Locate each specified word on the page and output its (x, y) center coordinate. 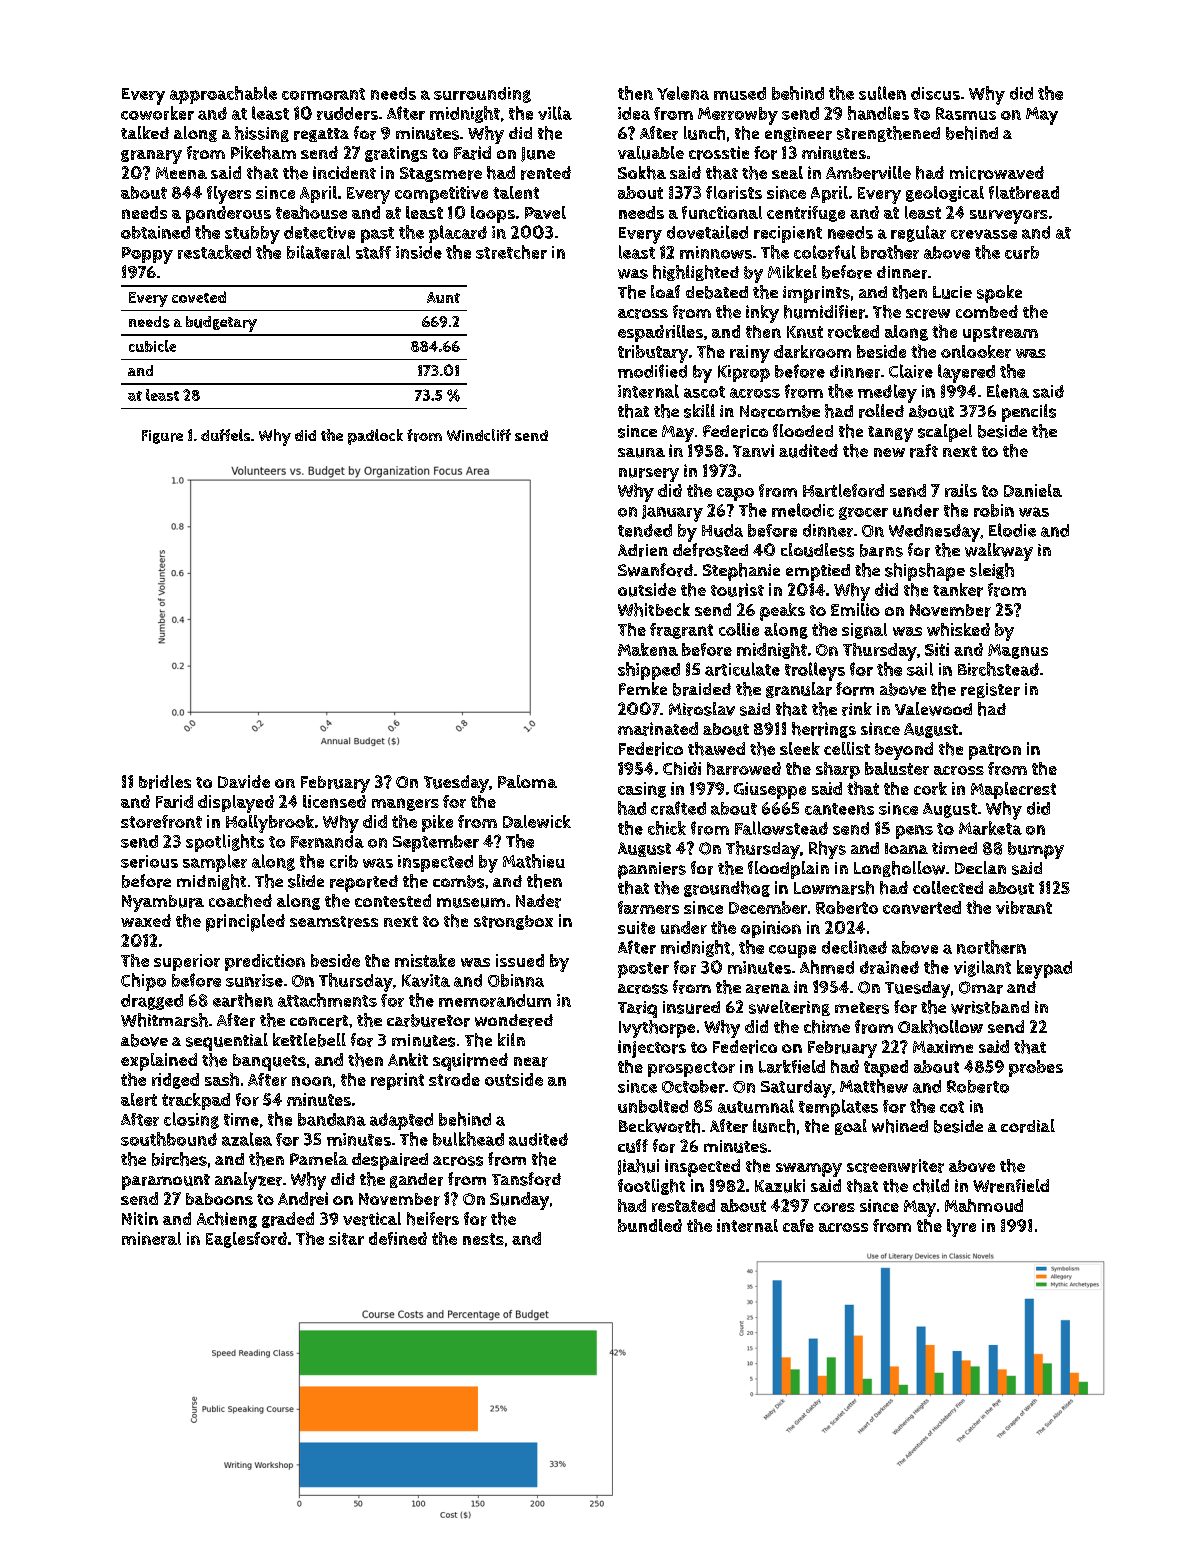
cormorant (323, 94)
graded (288, 1220)
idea (634, 113)
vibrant (1024, 907)
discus (935, 93)
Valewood (933, 709)
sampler (215, 863)
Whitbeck (654, 610)
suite (636, 927)
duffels (225, 435)
